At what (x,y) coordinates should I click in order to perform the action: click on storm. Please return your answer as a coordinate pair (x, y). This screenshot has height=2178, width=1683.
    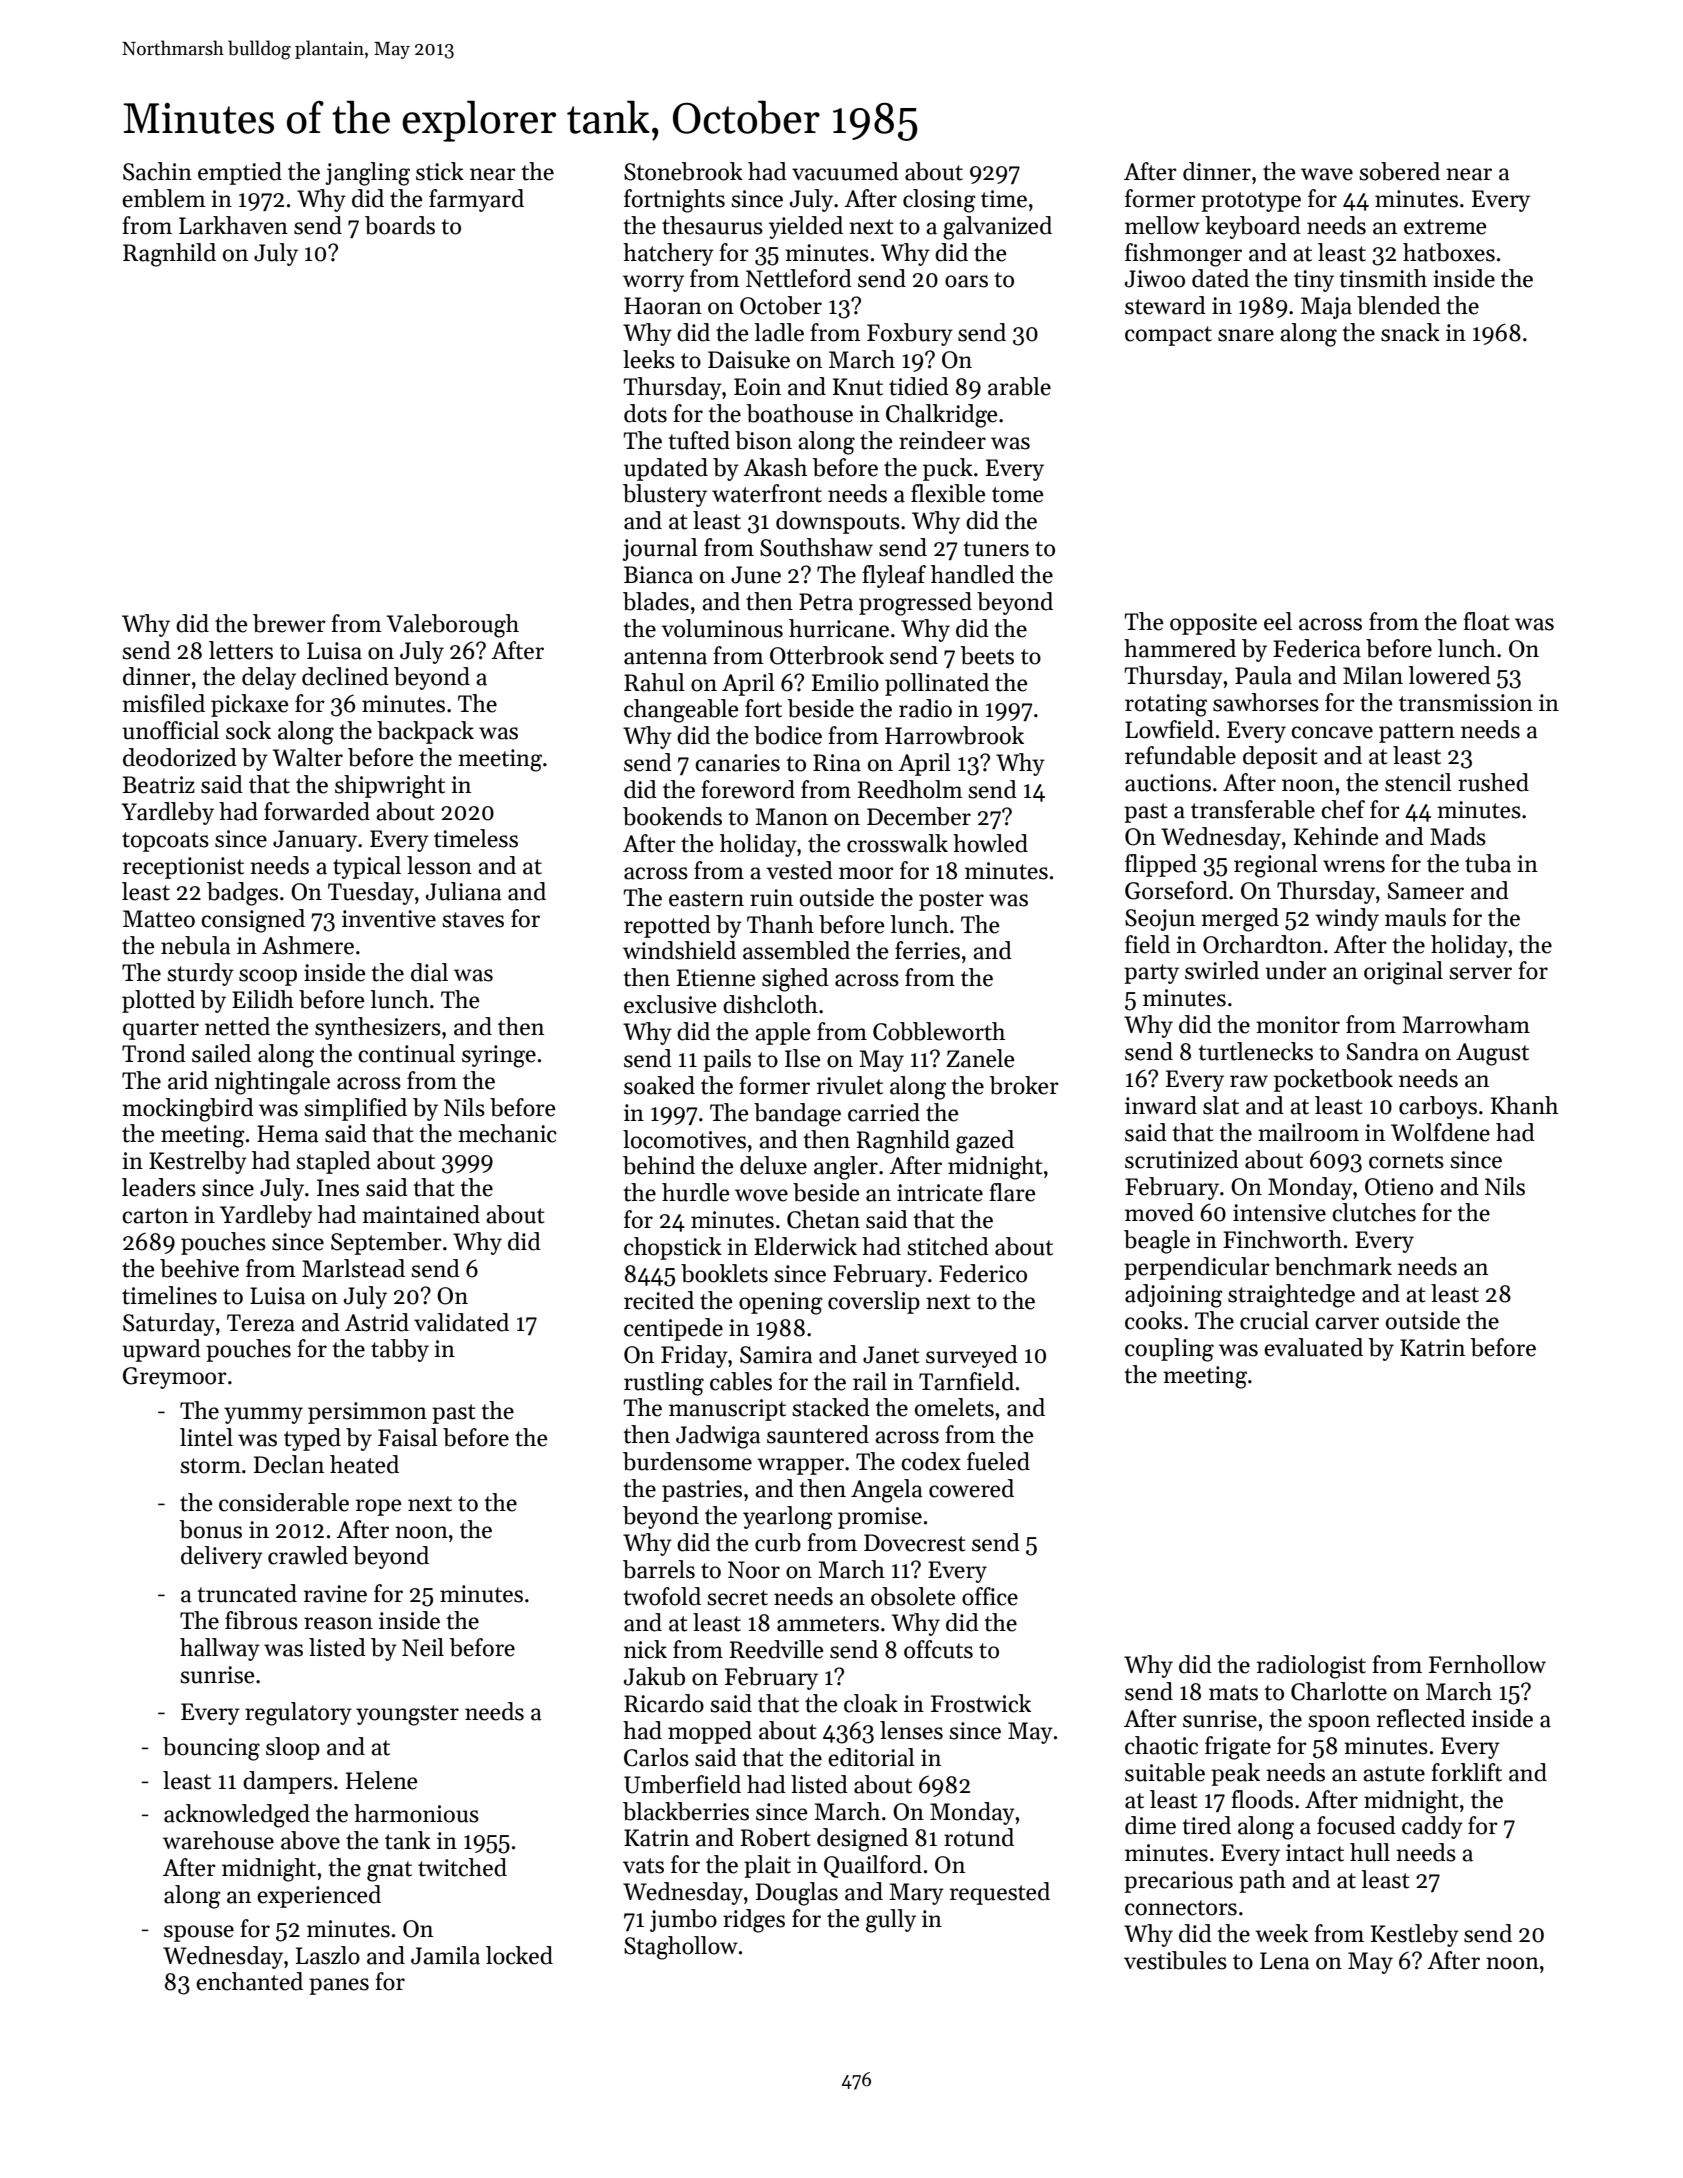
    Looking at the image, I should click on (210, 1466).
